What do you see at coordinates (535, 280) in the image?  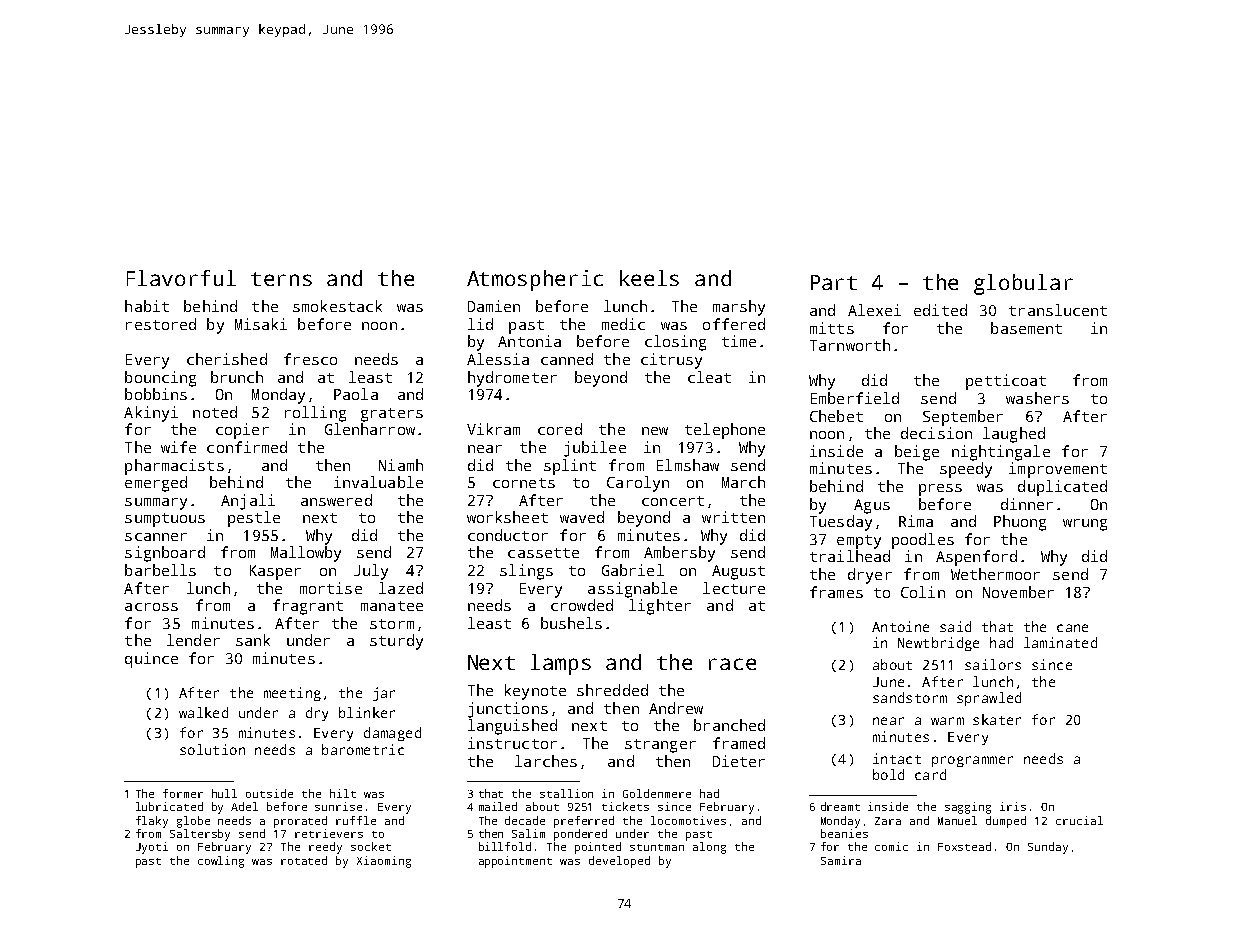 I see `Atmospheric` at bounding box center [535, 280].
